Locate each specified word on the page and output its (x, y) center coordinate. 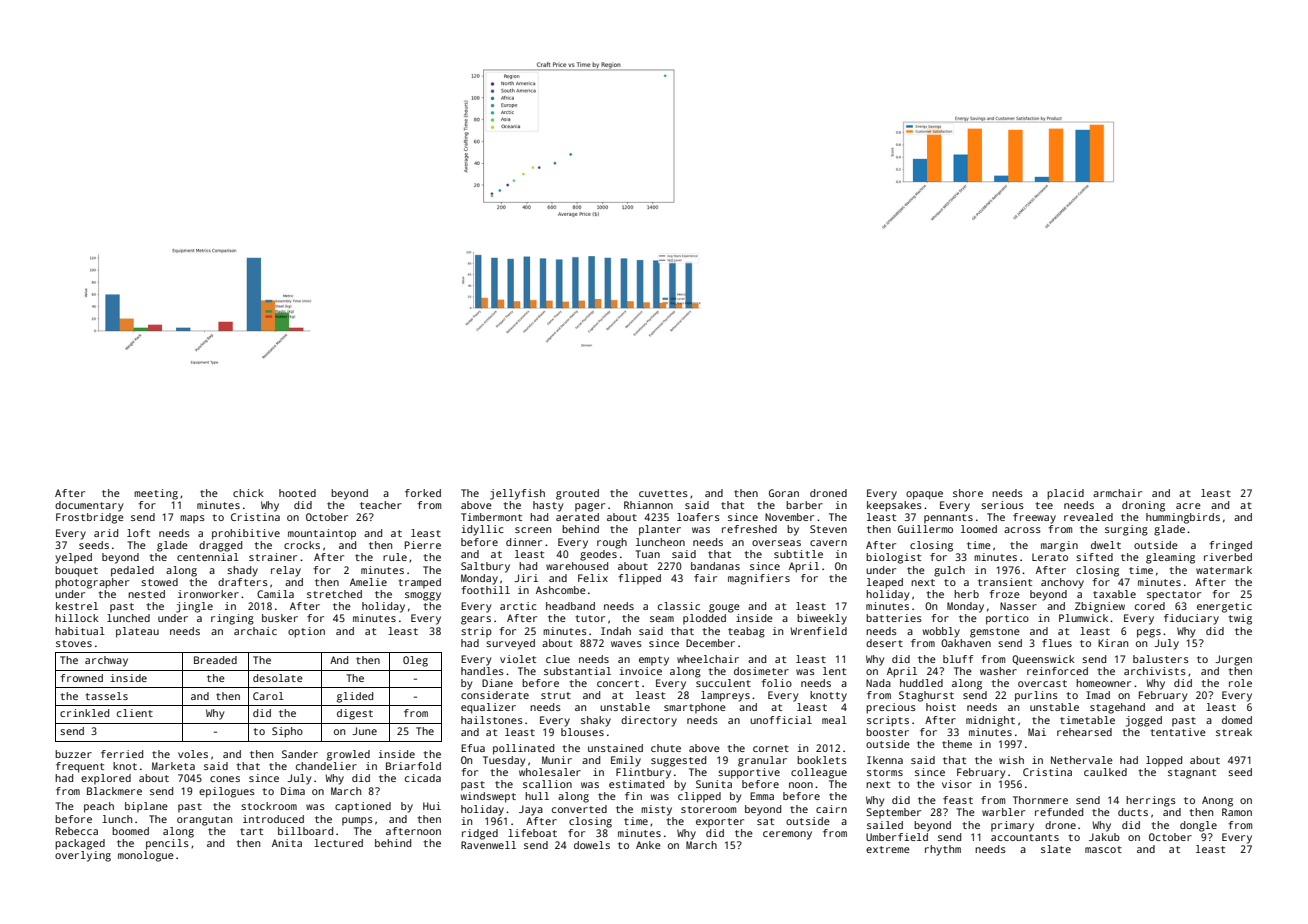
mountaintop (322, 534)
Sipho (287, 732)
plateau (137, 632)
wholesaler (550, 772)
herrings (1151, 801)
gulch (949, 571)
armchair (1117, 493)
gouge (724, 608)
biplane (146, 807)
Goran (784, 493)
